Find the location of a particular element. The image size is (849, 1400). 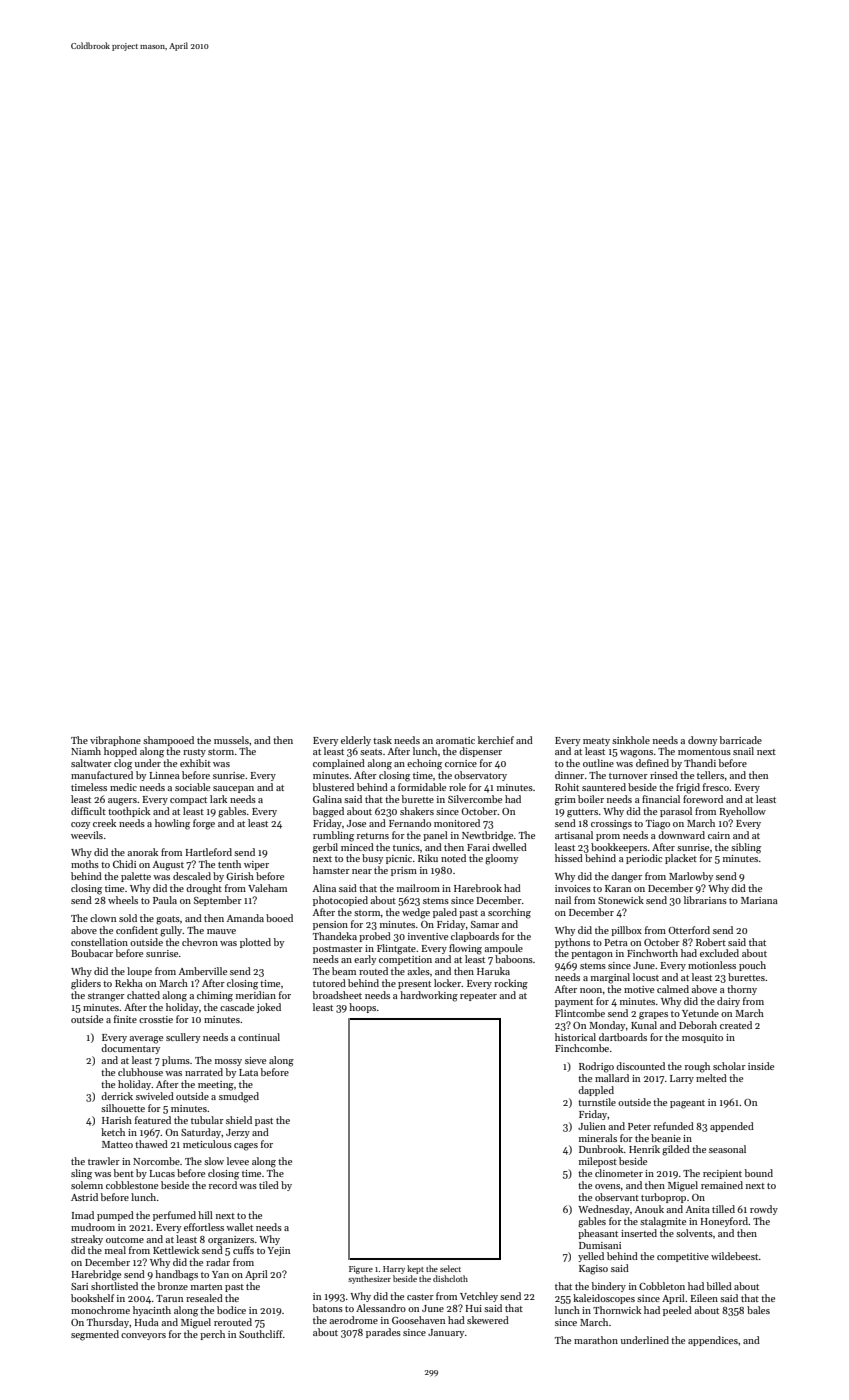

Wednesday is located at coordinates (604, 1210).
